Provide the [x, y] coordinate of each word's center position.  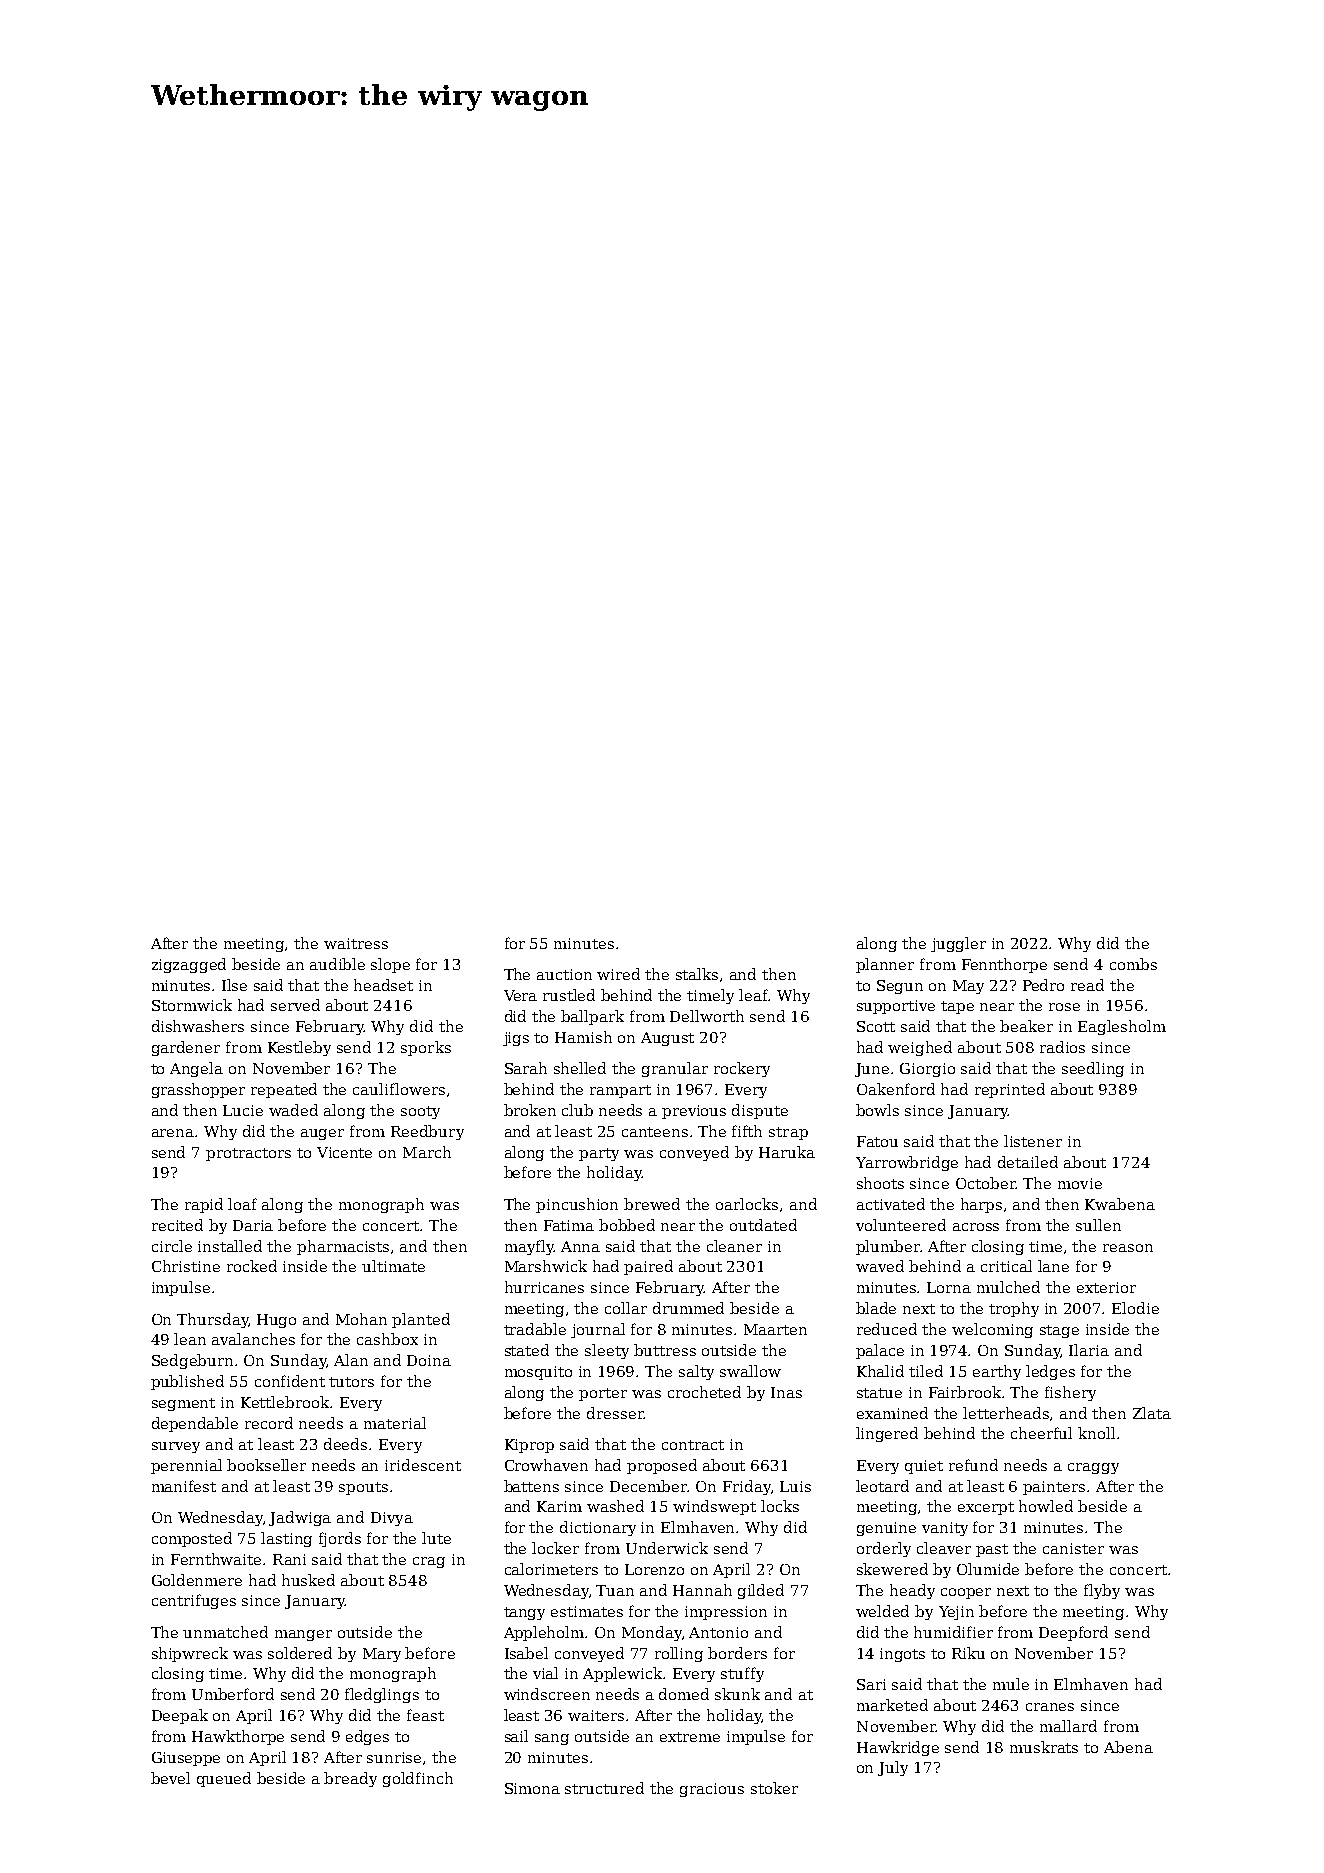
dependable [195, 1424]
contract [693, 1445]
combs [1133, 964]
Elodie [1135, 1308]
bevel [170, 1778]
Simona [532, 1788]
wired [618, 974]
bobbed [627, 1225]
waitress [356, 943]
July [893, 1768]
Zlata [1152, 1413]
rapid [204, 1205]
